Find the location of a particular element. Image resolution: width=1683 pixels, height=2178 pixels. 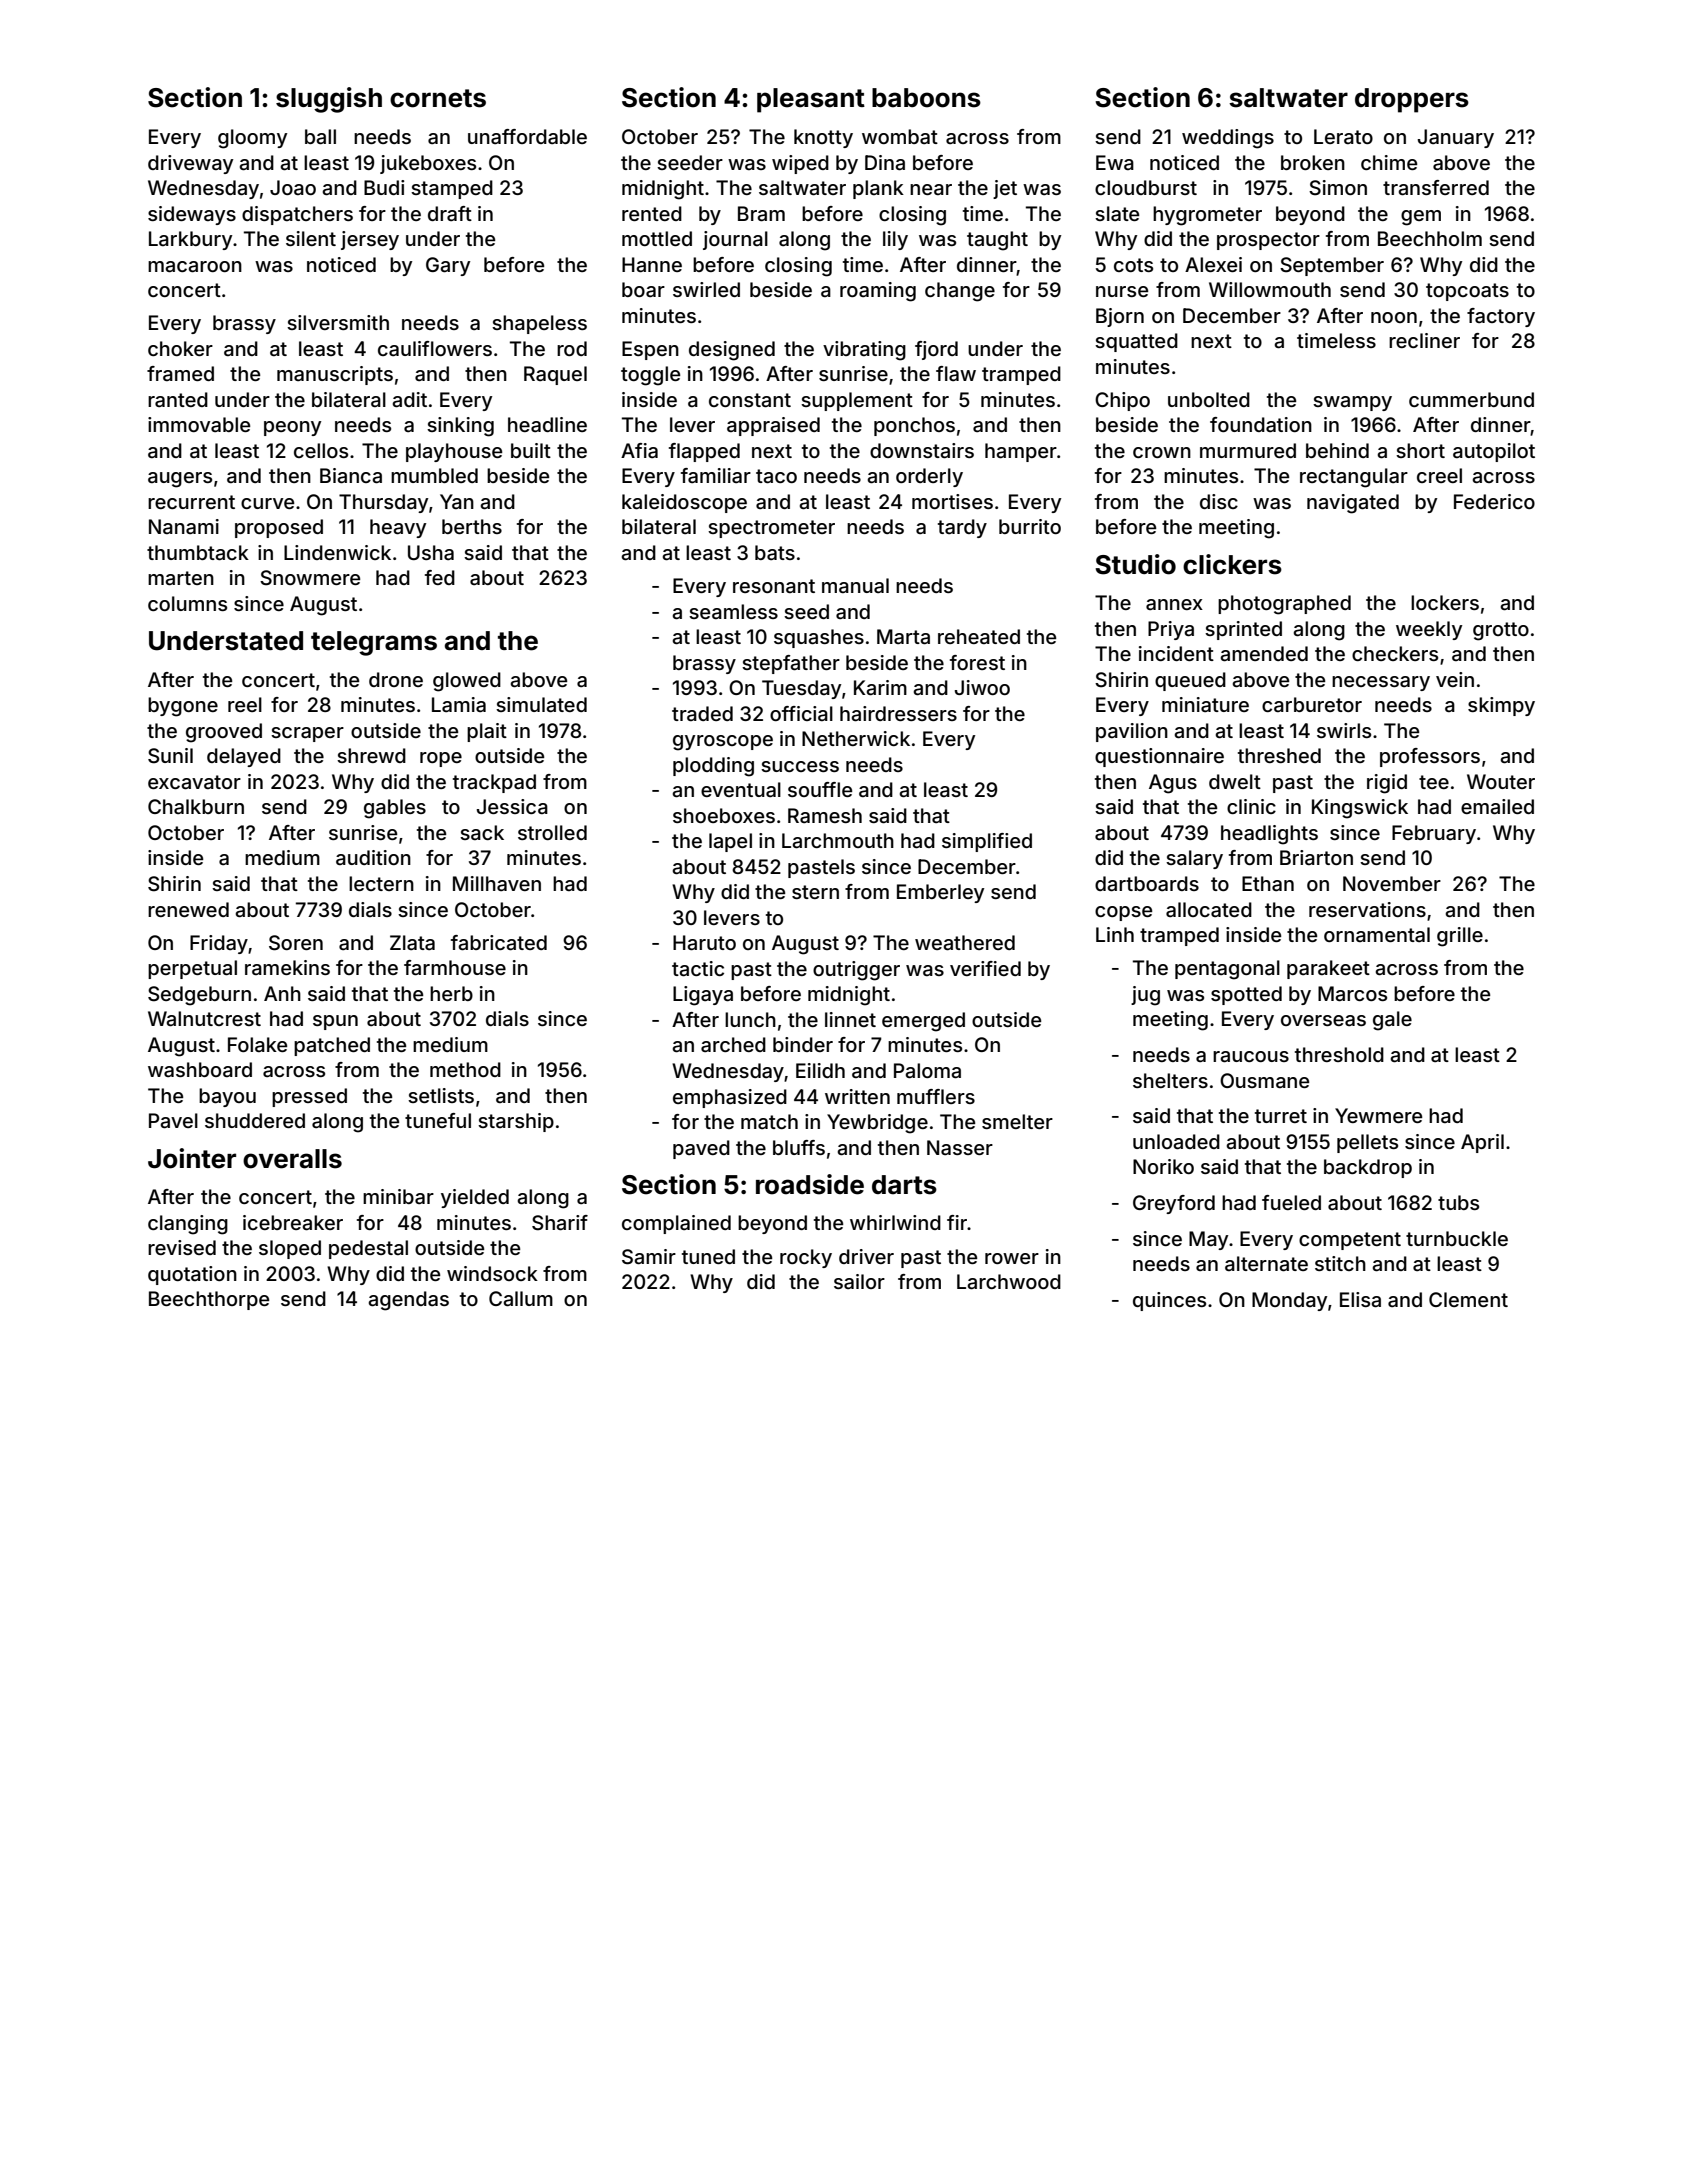

Larchwood is located at coordinates (1009, 1282).
